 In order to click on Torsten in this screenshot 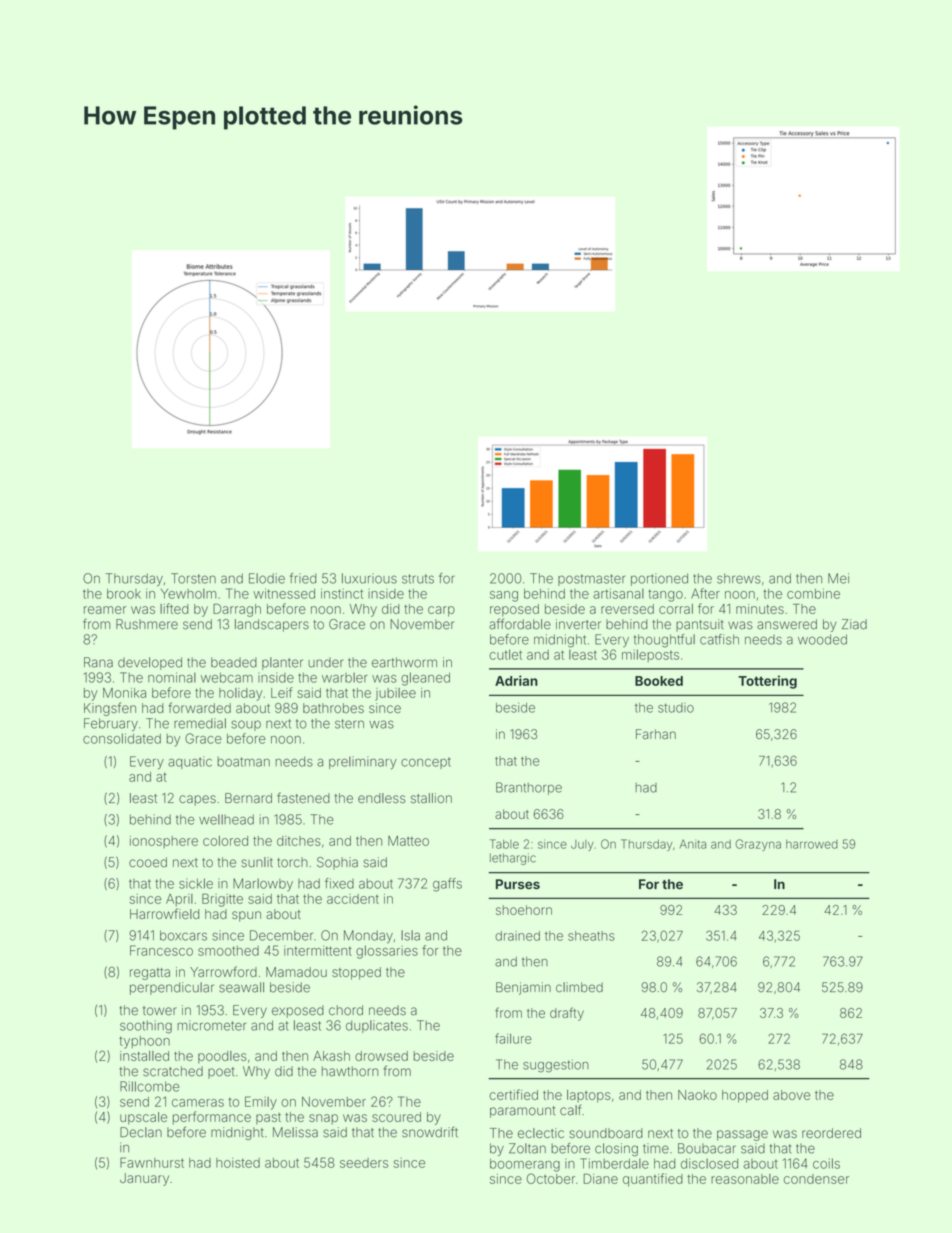, I will do `click(193, 578)`.
